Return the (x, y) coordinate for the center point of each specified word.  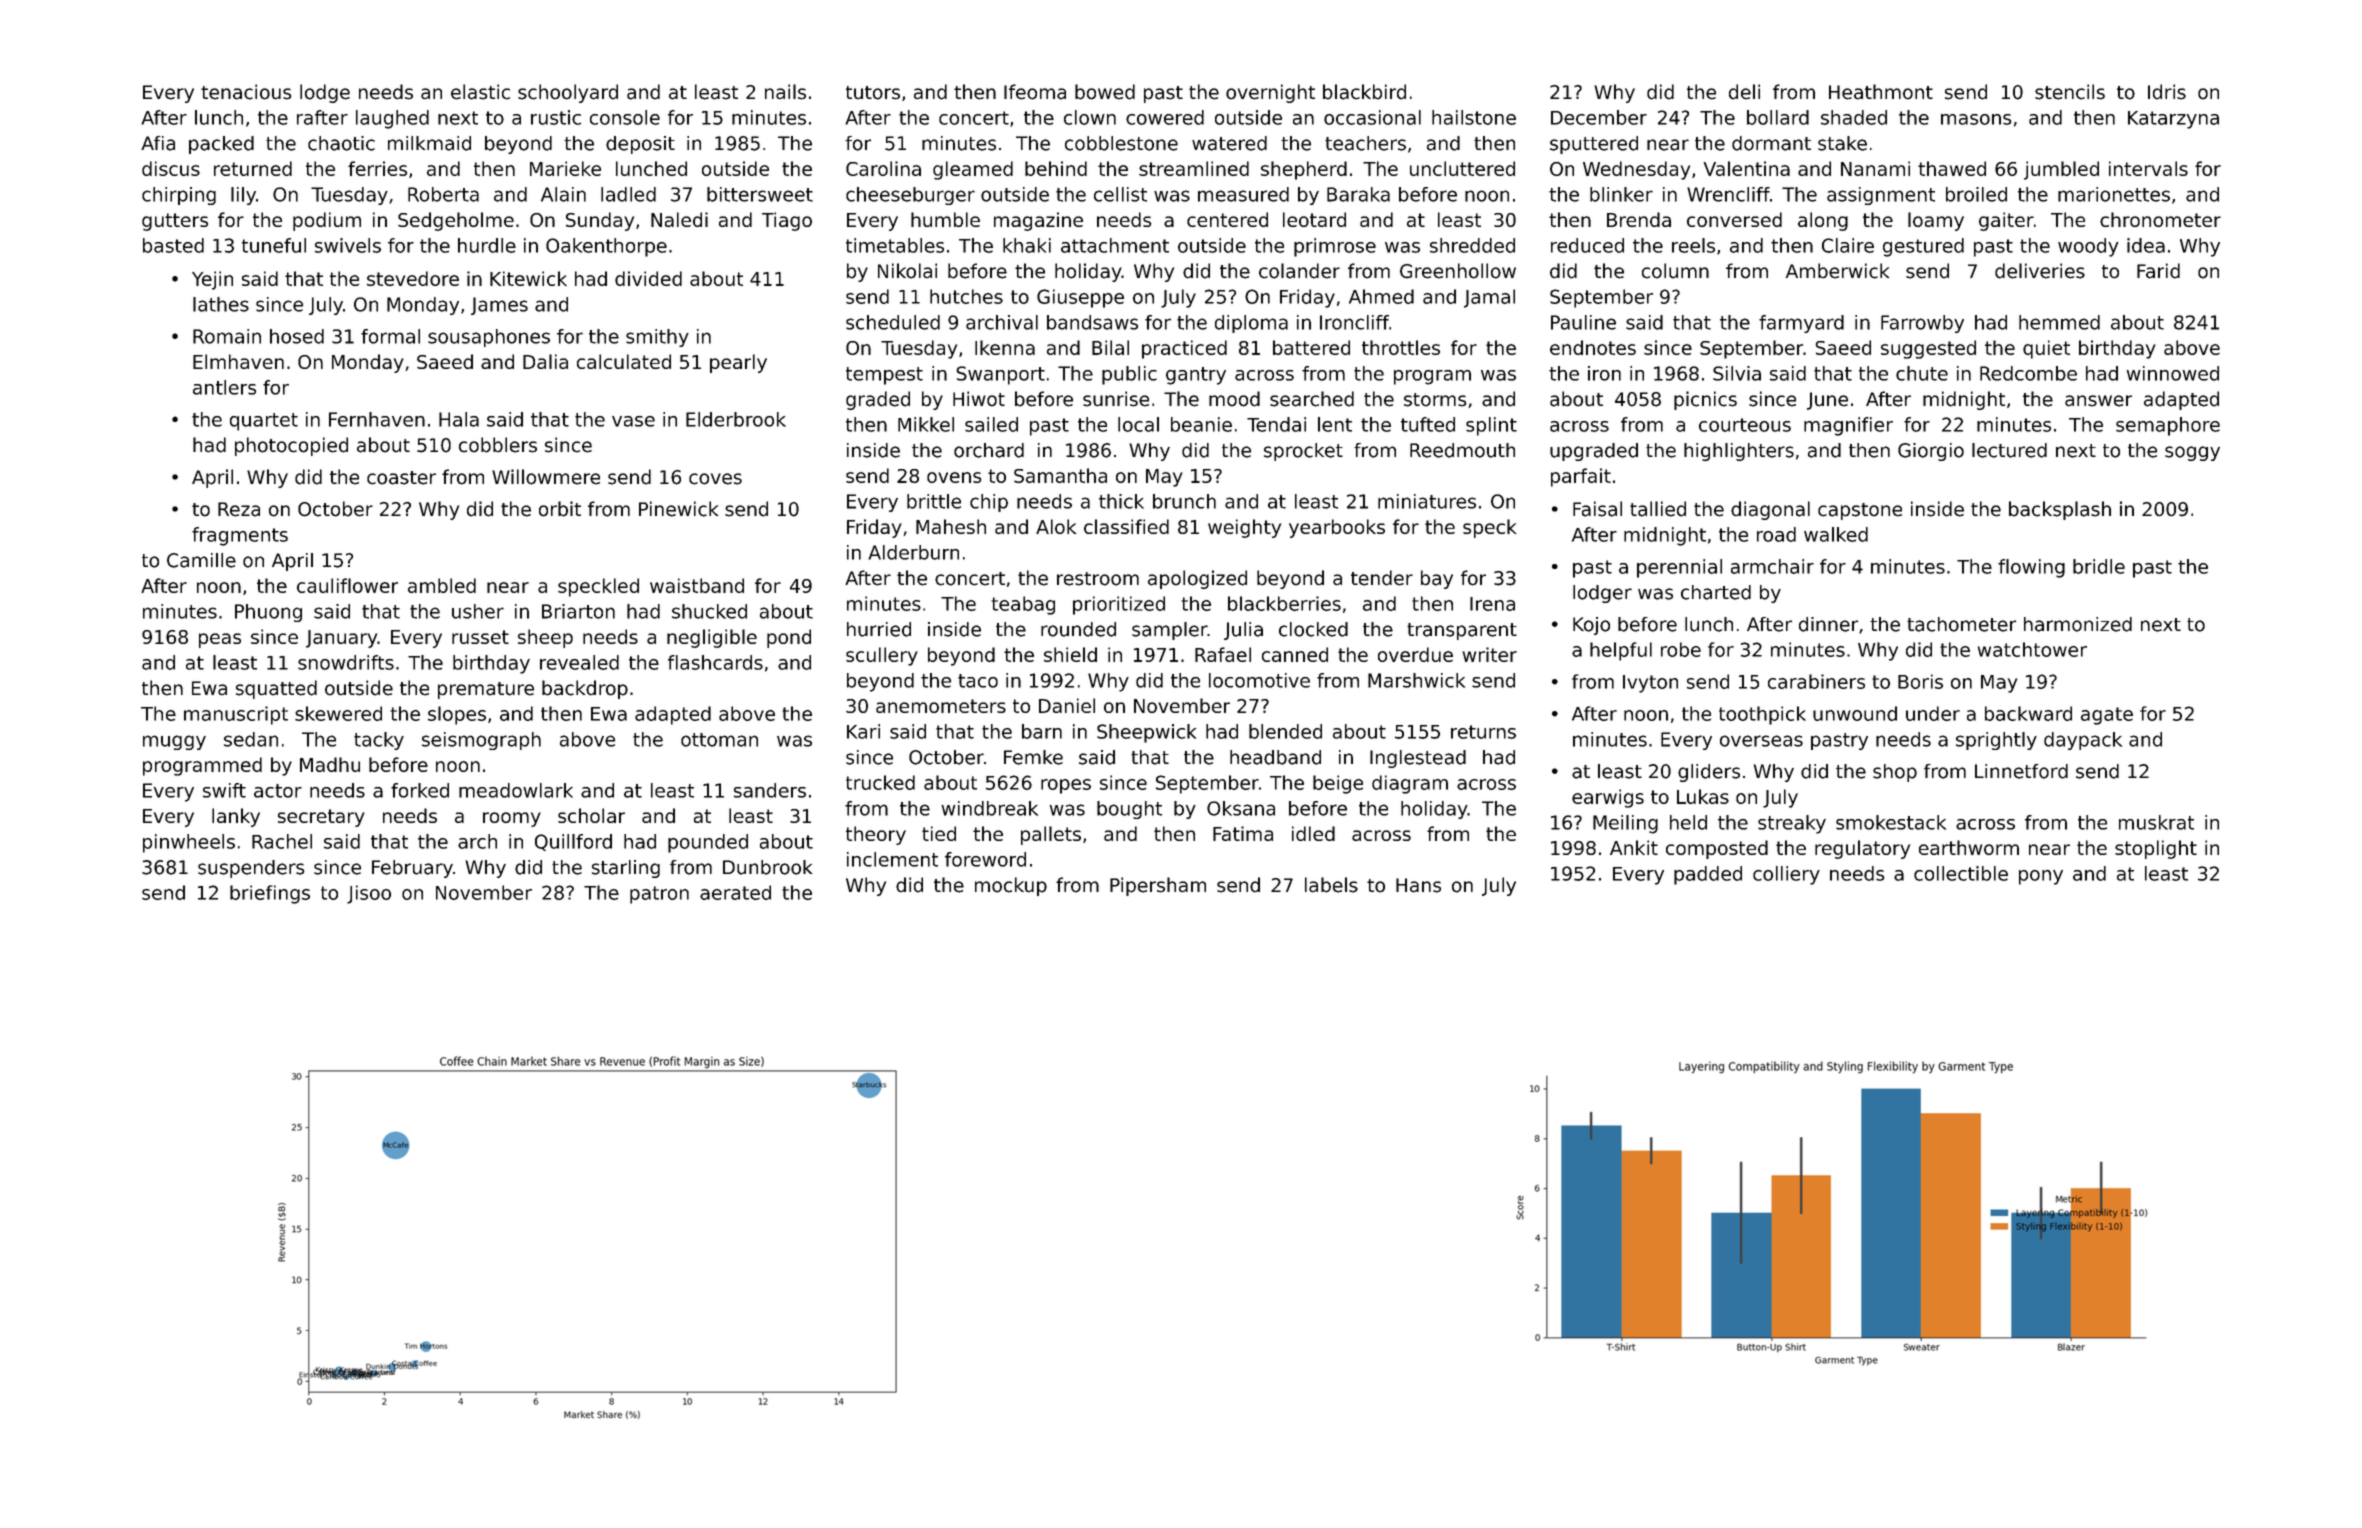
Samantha (1060, 475)
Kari (863, 731)
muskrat (2156, 822)
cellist (1120, 194)
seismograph (481, 741)
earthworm (1969, 847)
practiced (1184, 349)
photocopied (291, 446)
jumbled (2061, 170)
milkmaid (429, 143)
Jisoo (369, 894)
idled (1313, 833)
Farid (2158, 271)
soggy (2192, 453)
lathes (221, 304)
